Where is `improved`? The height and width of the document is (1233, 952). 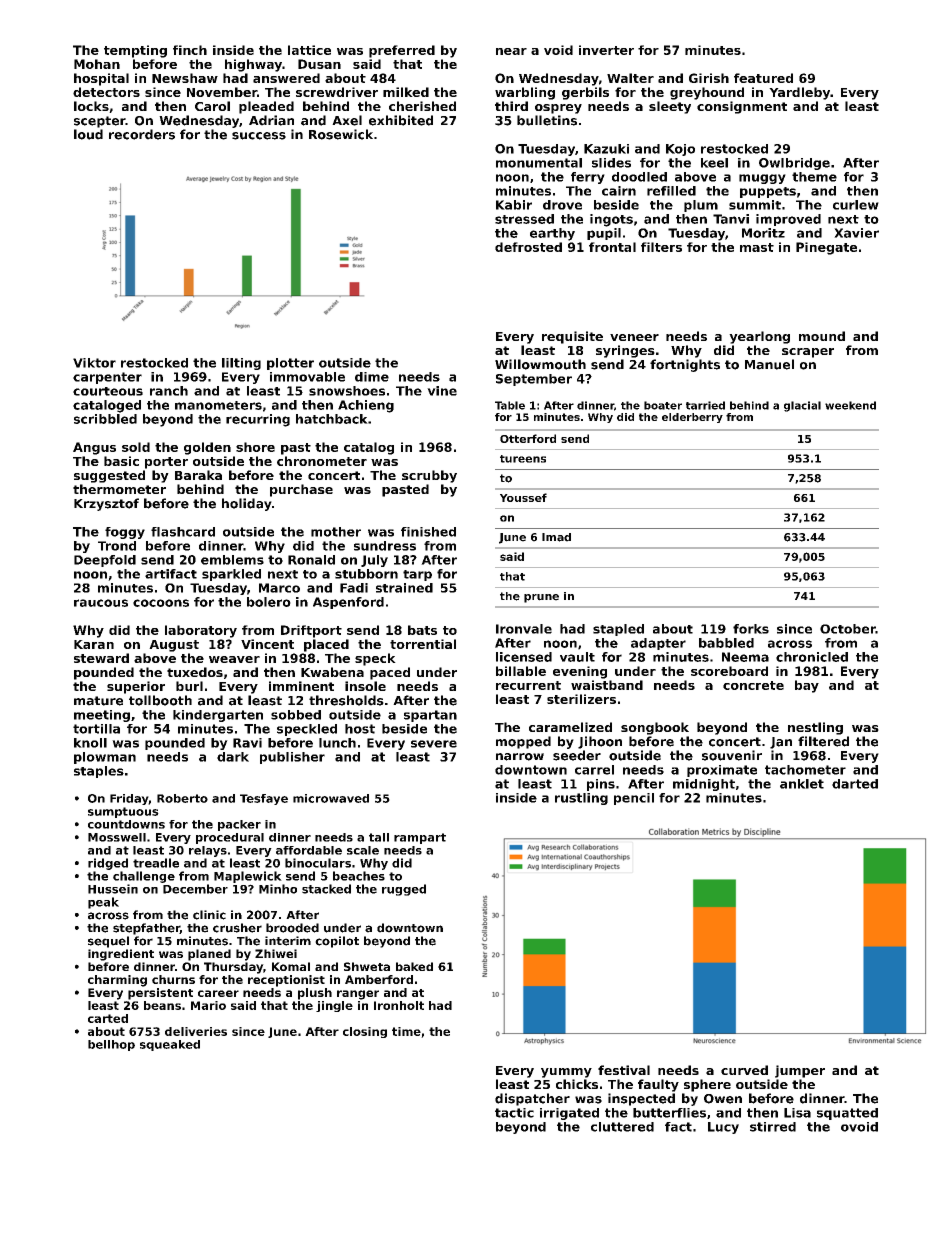
improved is located at coordinates (788, 220).
